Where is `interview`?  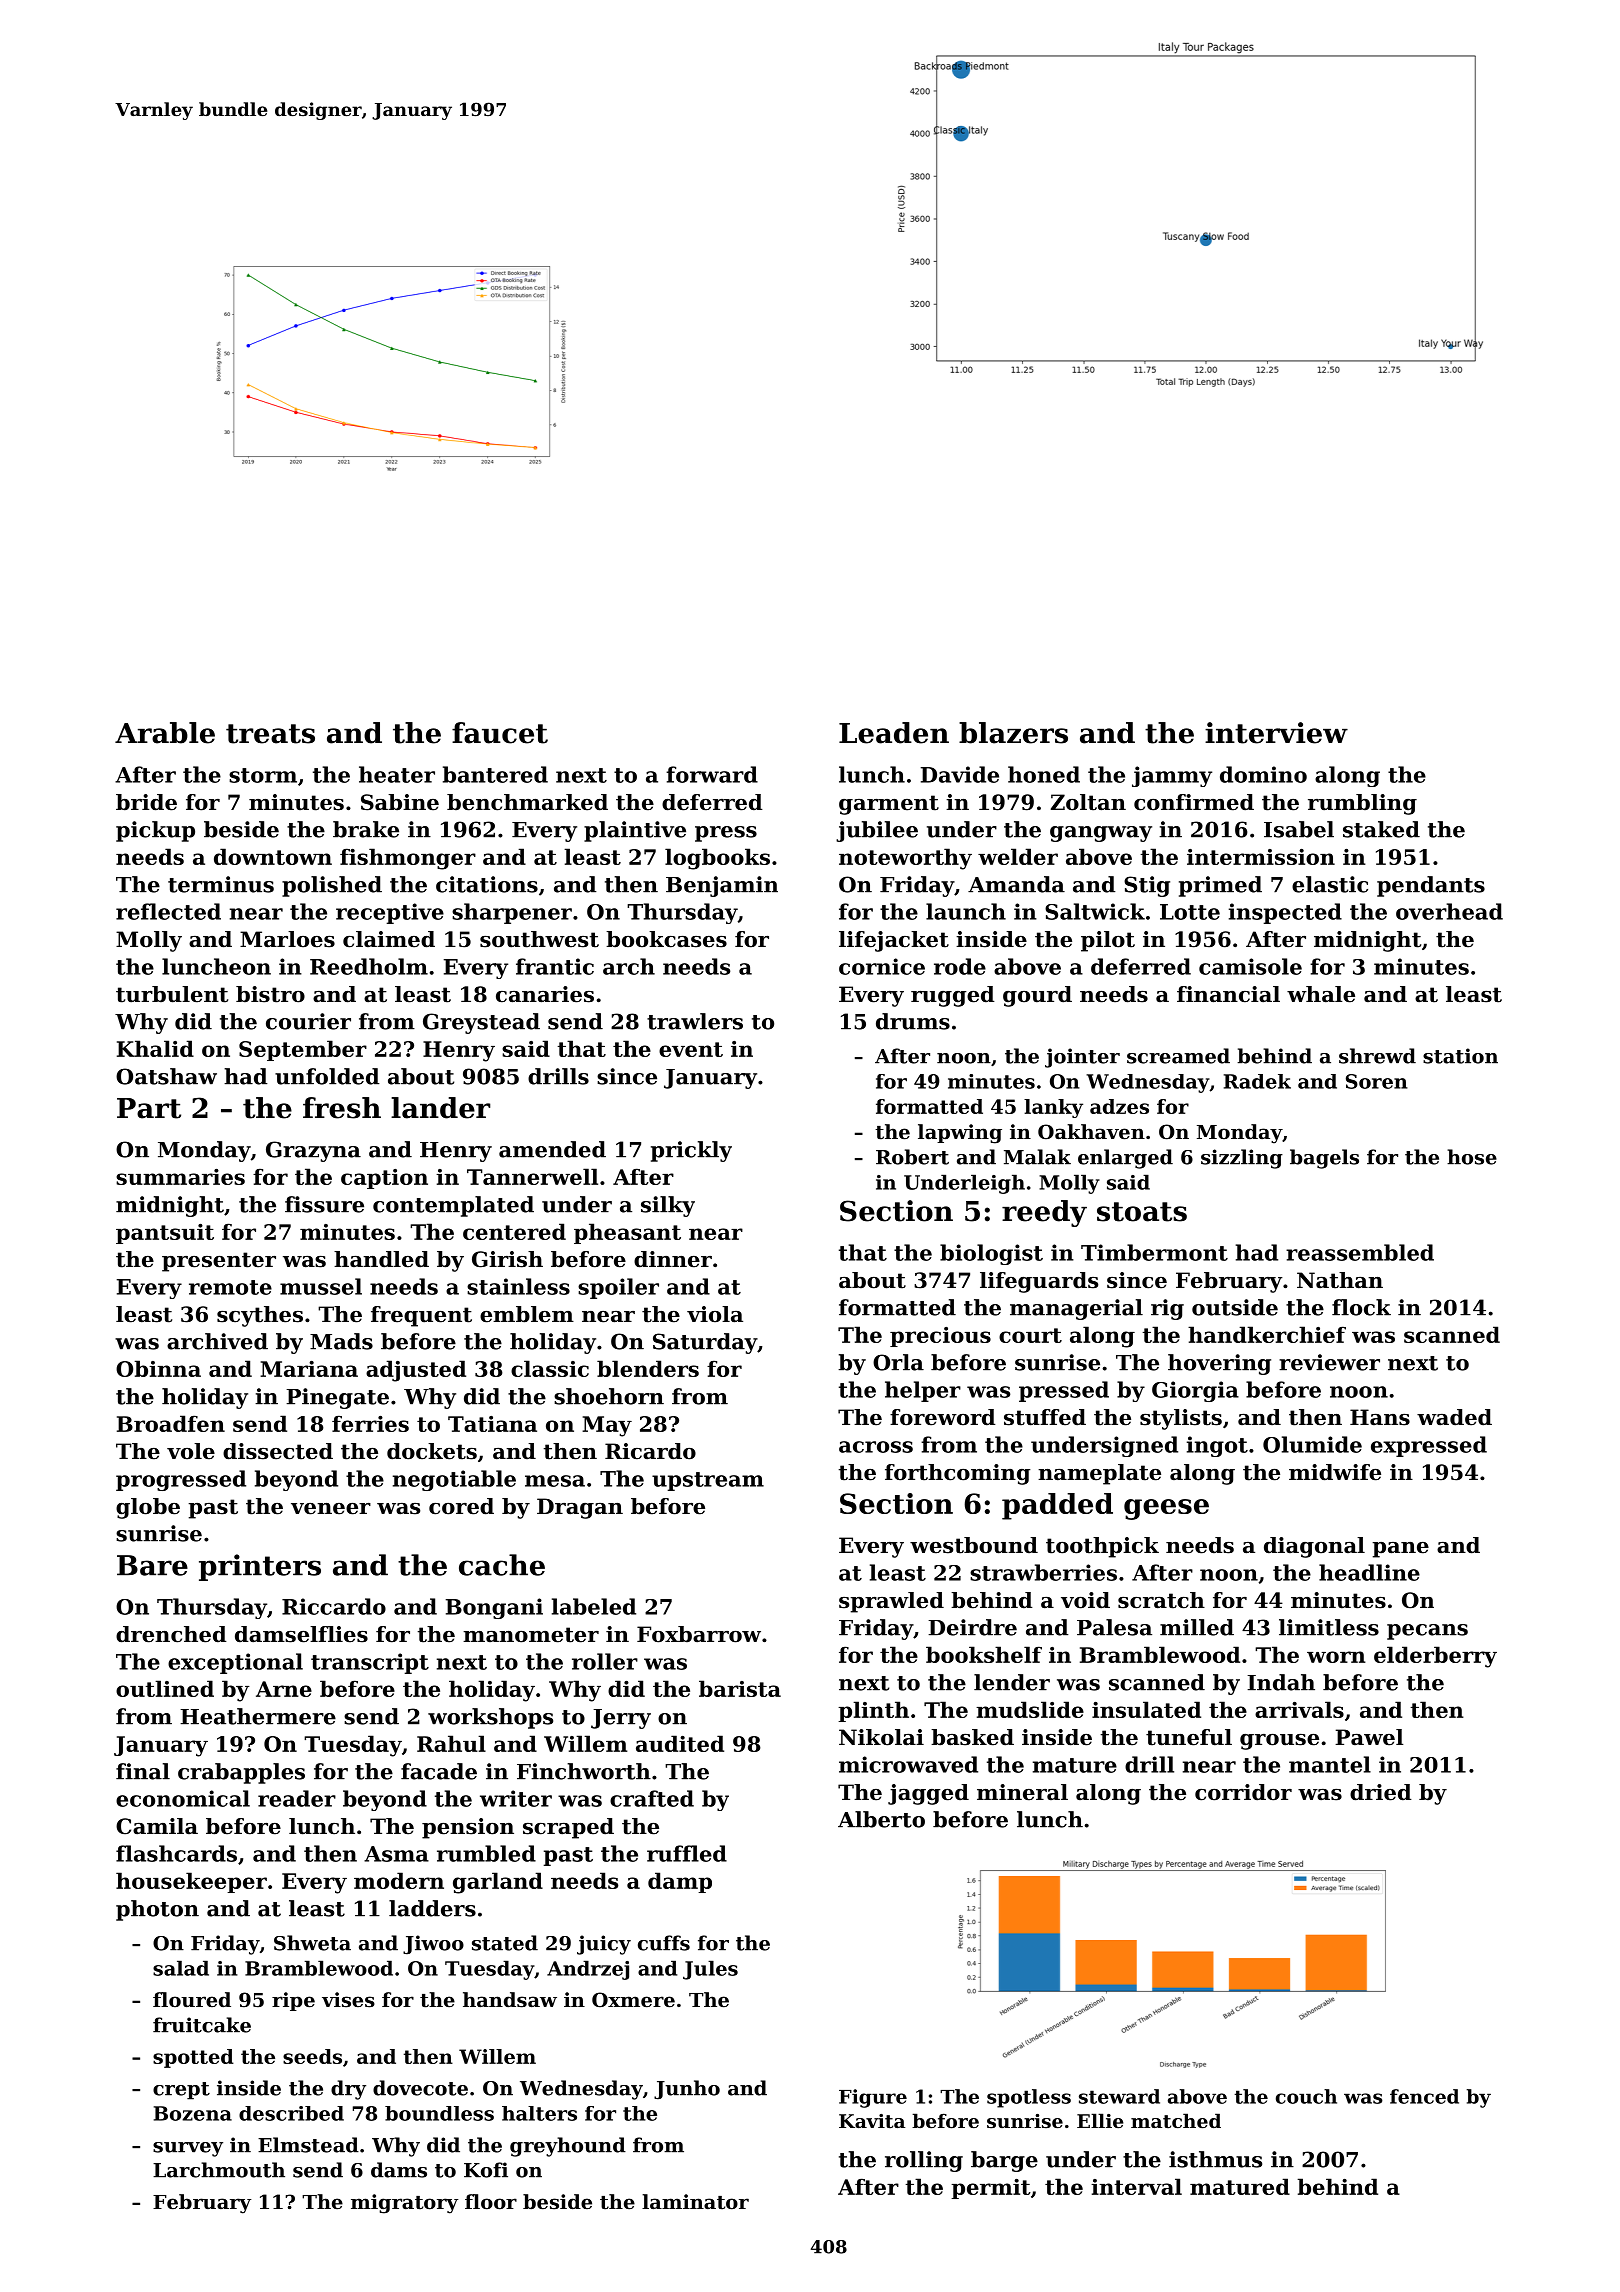 interview is located at coordinates (1276, 733).
